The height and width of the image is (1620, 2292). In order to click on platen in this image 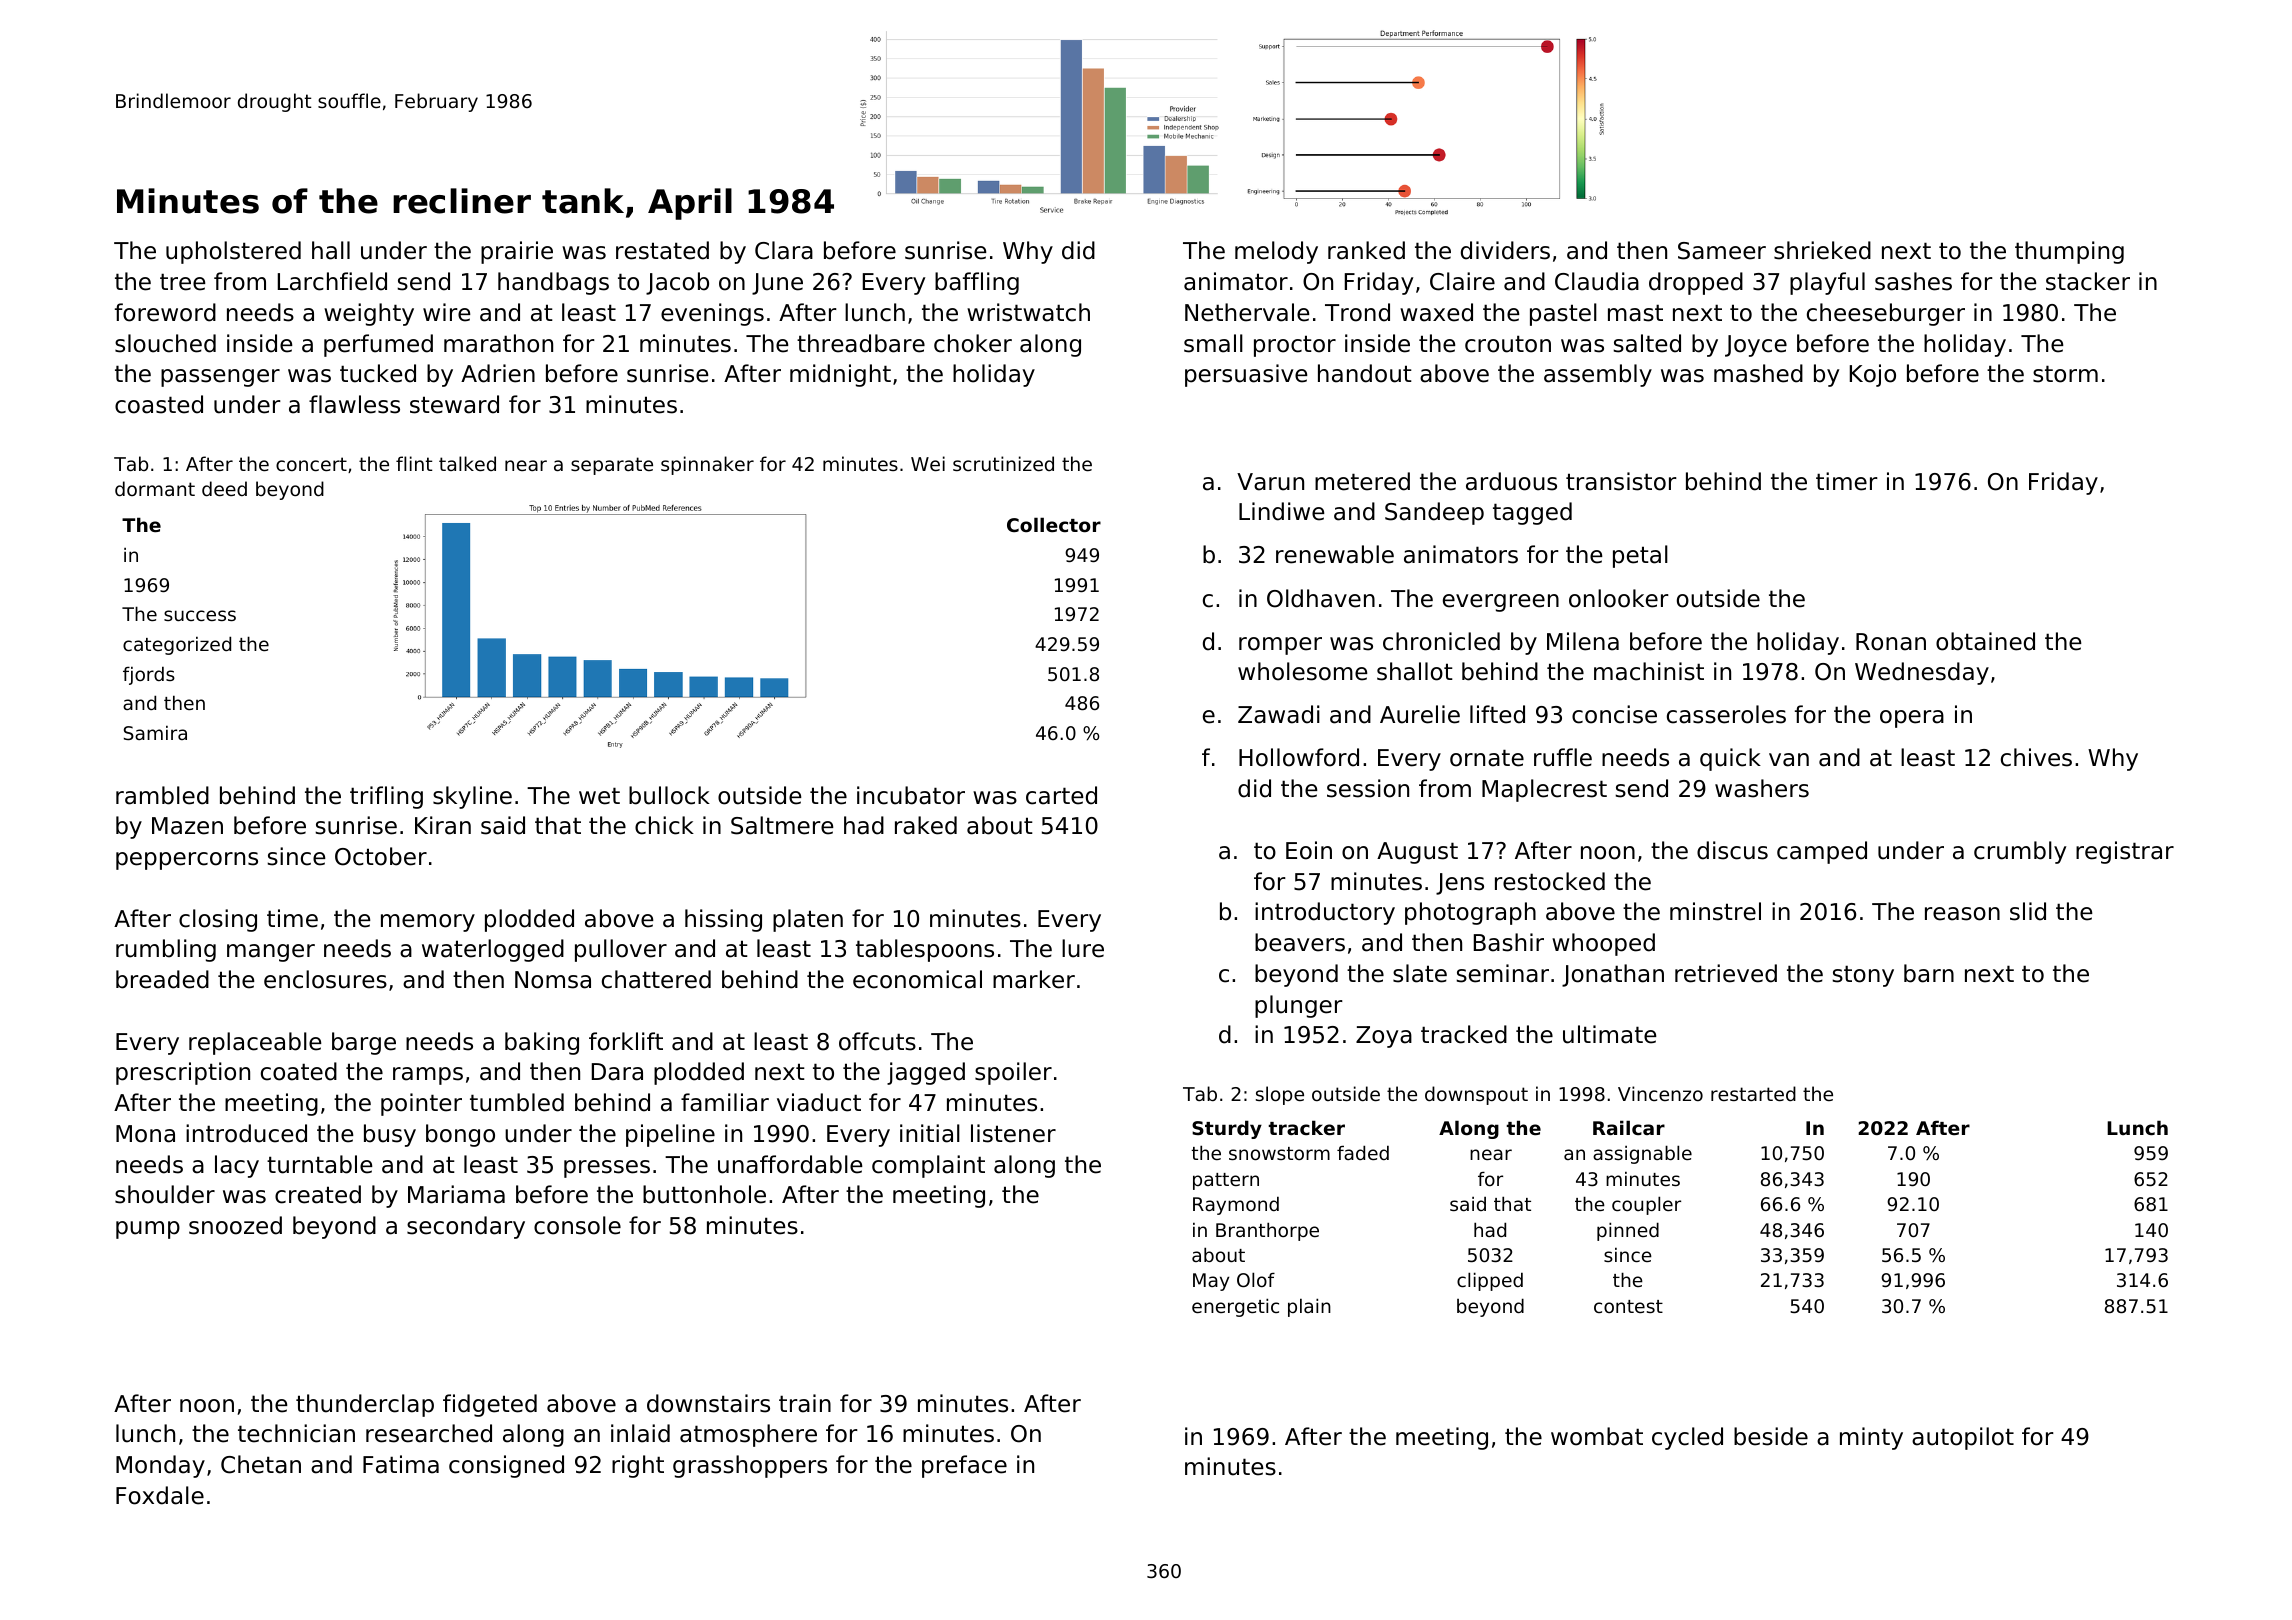, I will do `click(808, 920)`.
